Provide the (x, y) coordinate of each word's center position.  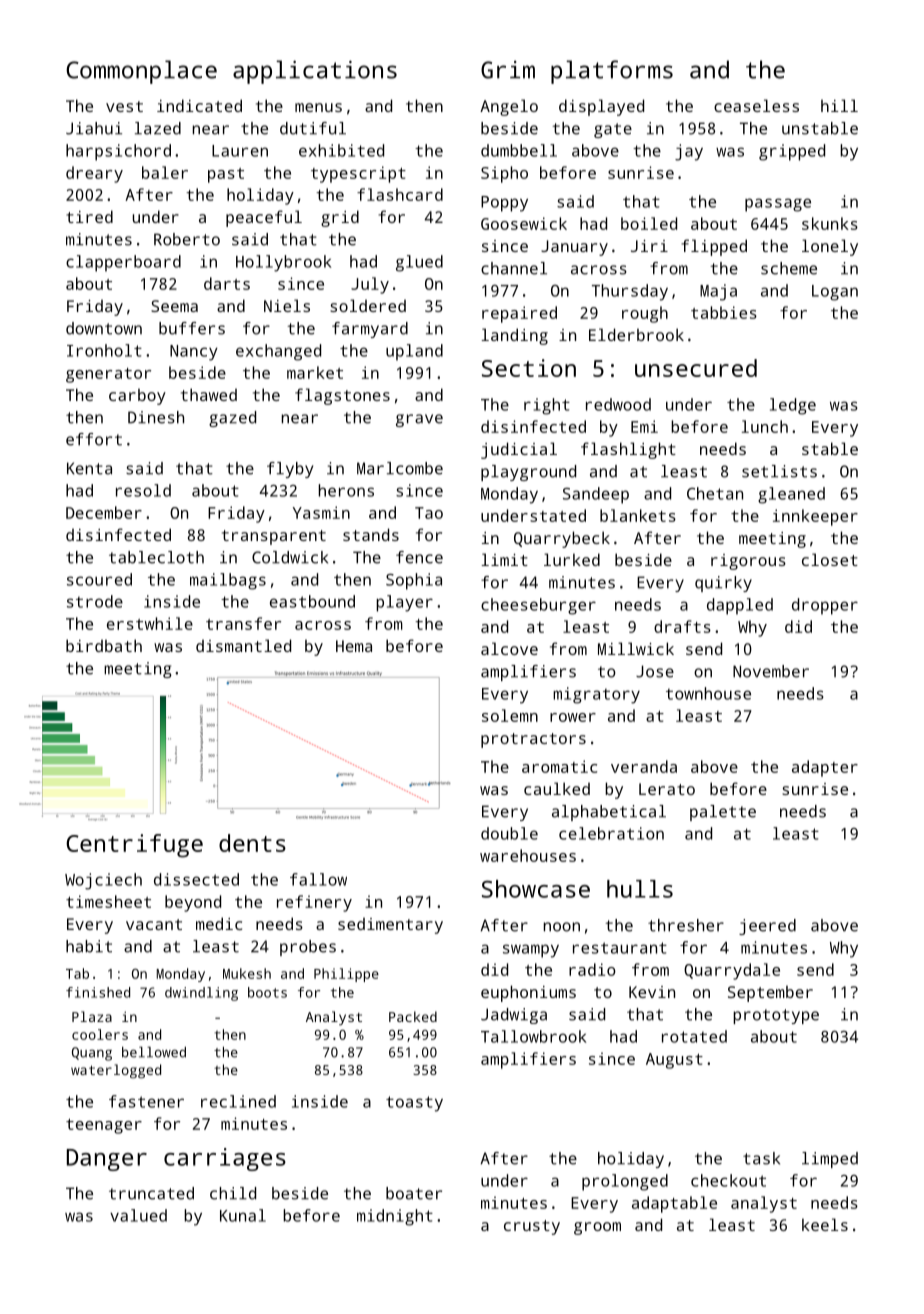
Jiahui (94, 128)
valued (138, 1215)
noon (562, 927)
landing (514, 336)
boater (414, 1193)
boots (267, 992)
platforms (612, 72)
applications (315, 72)
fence (419, 557)
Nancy (194, 353)
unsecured (696, 368)
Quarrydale (732, 971)
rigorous (748, 562)
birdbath (104, 645)
